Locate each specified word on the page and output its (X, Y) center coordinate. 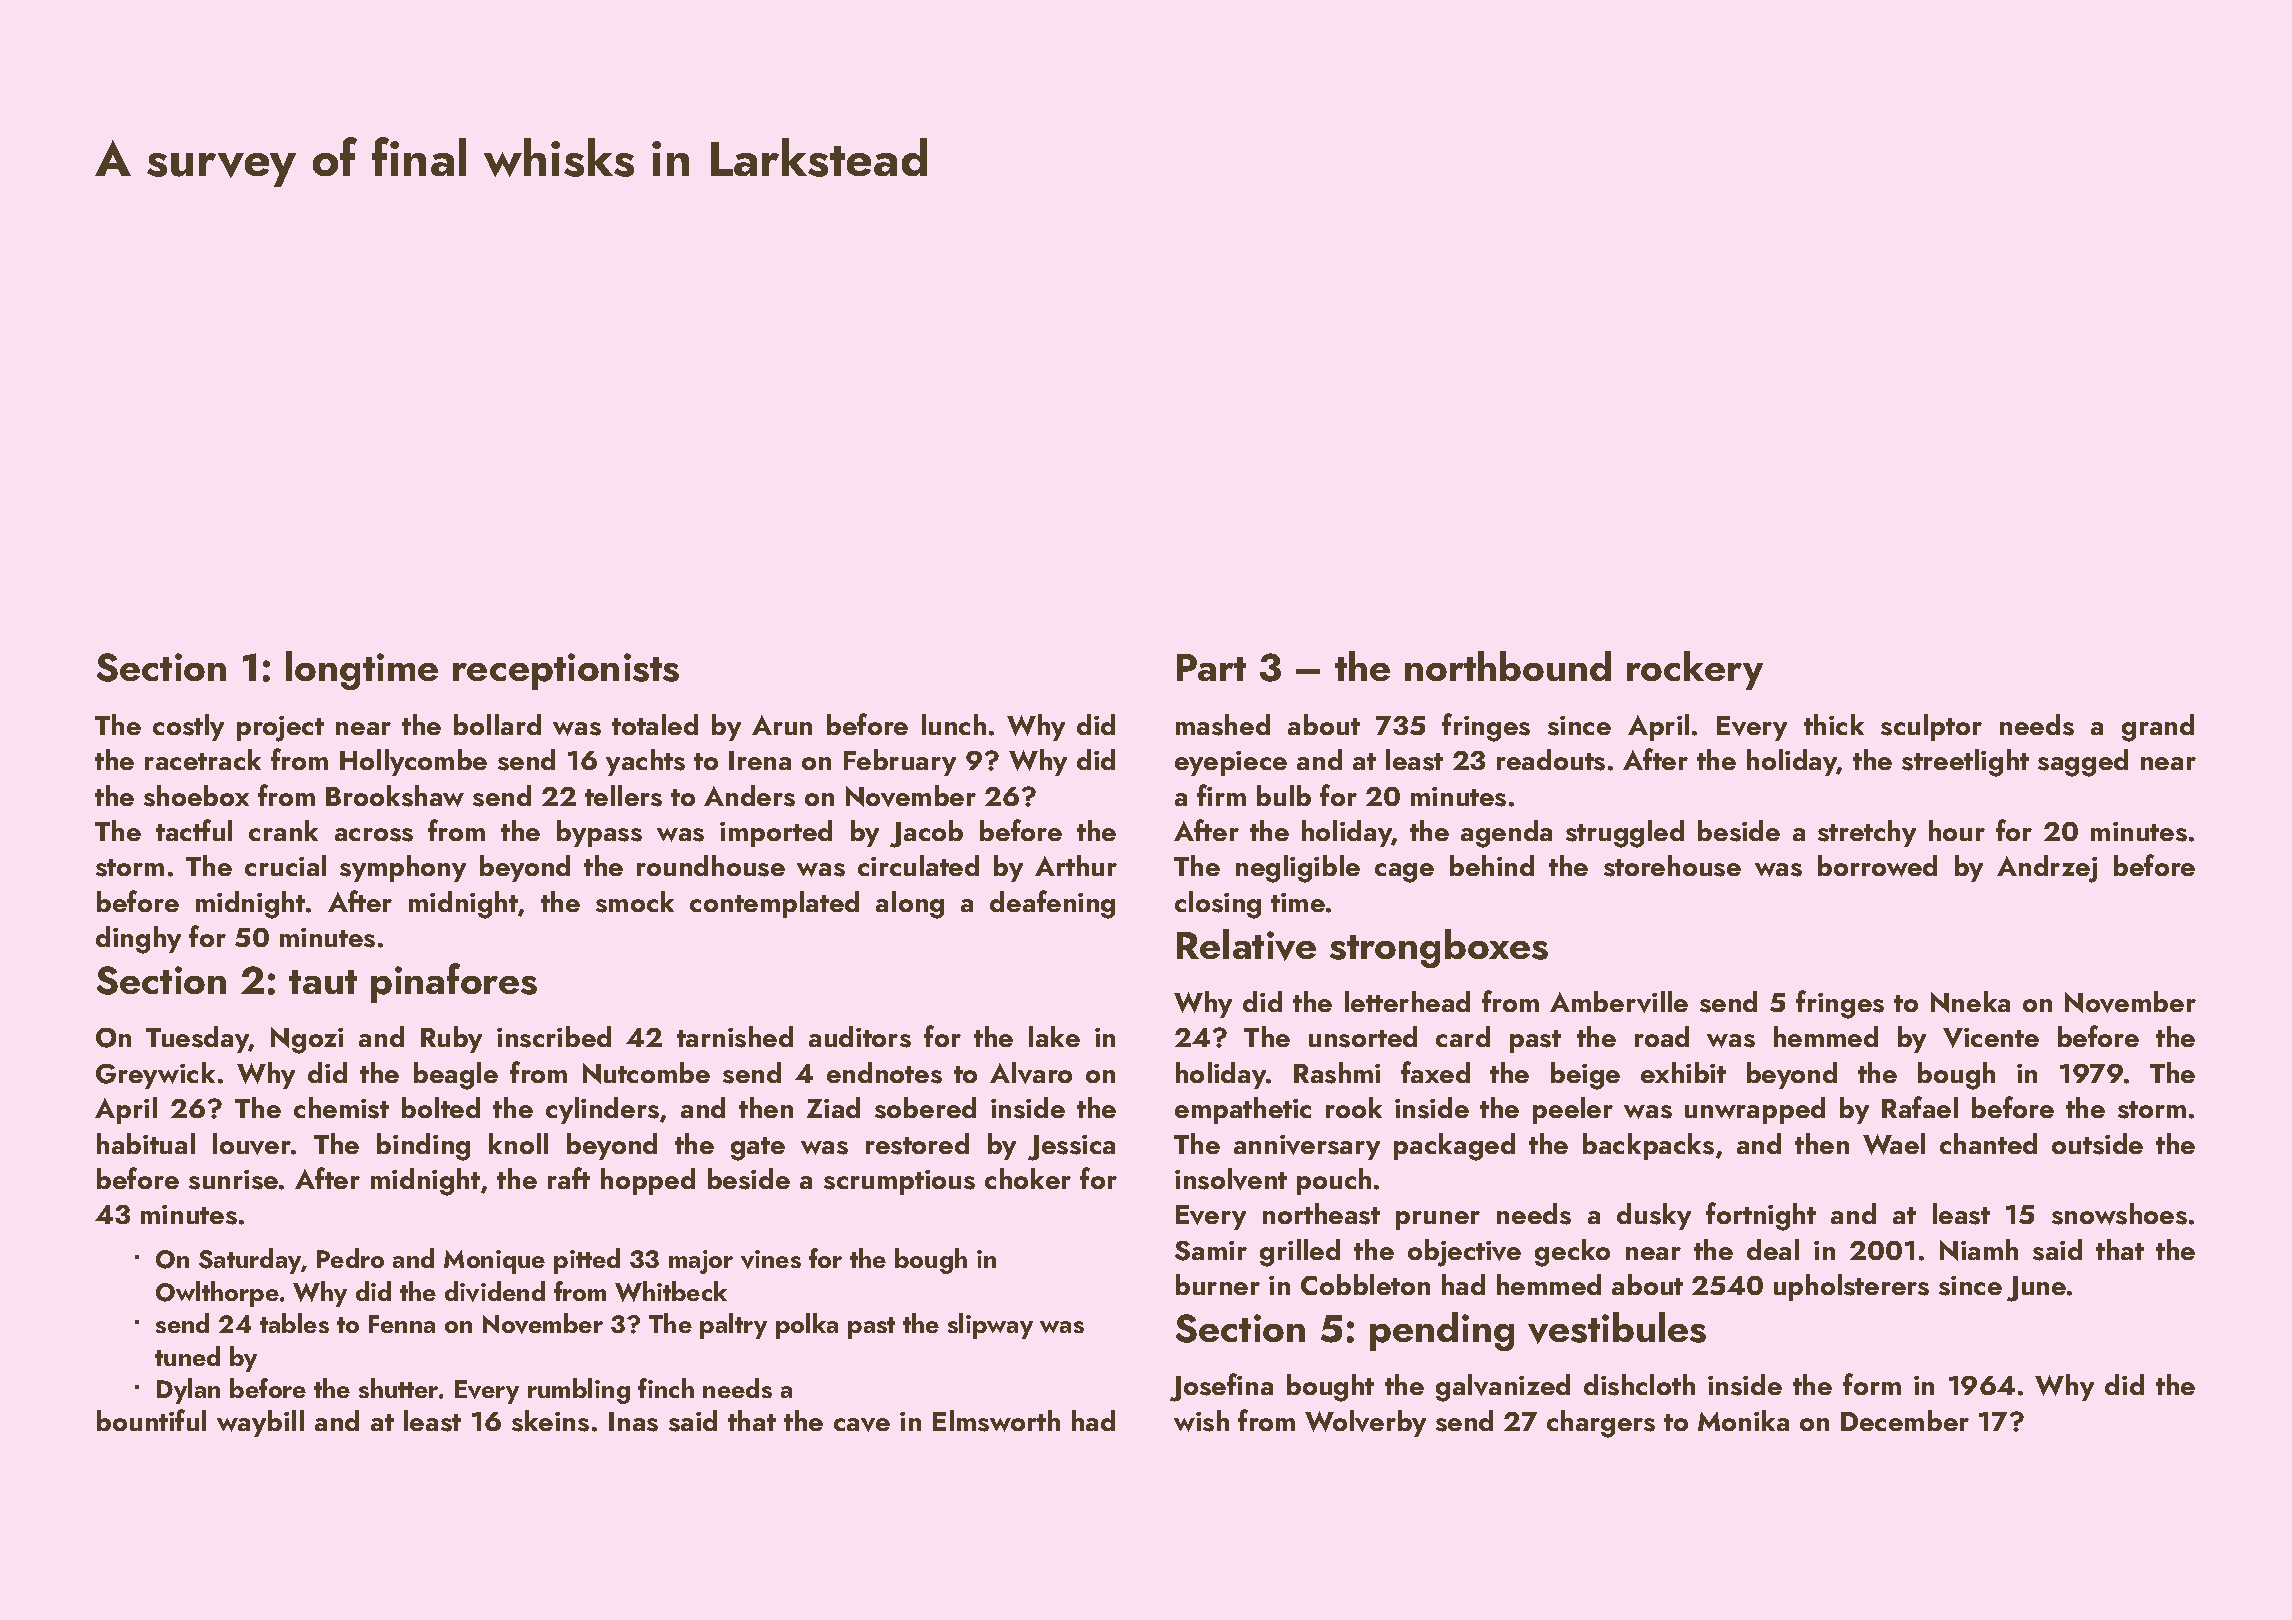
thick (1834, 724)
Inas (633, 1422)
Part (1211, 667)
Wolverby (1365, 1423)
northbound (1508, 666)
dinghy (138, 940)
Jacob (926, 834)
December (1905, 1420)
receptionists (566, 671)
